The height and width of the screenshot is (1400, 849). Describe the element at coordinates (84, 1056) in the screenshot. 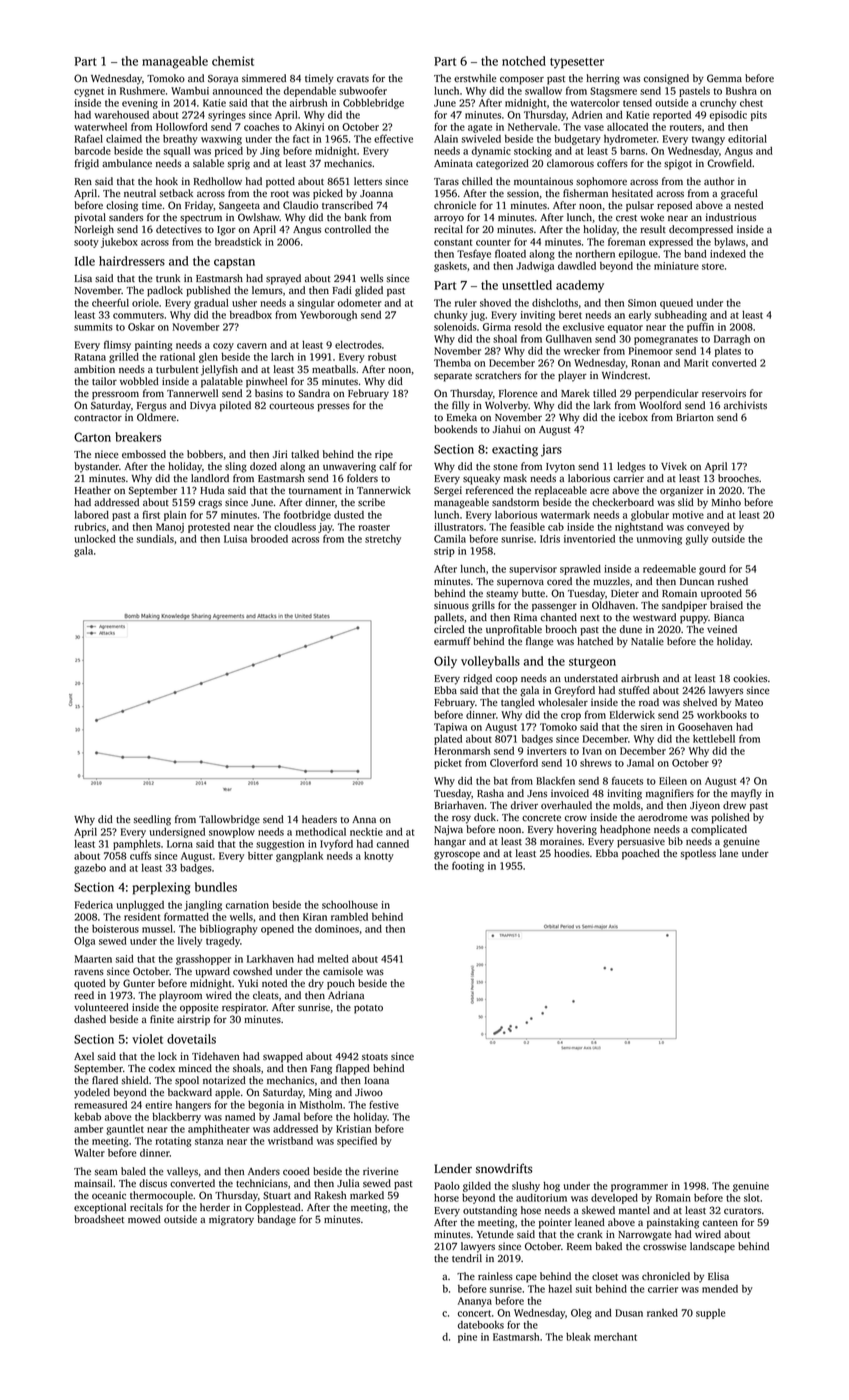

I see `Axel` at that location.
